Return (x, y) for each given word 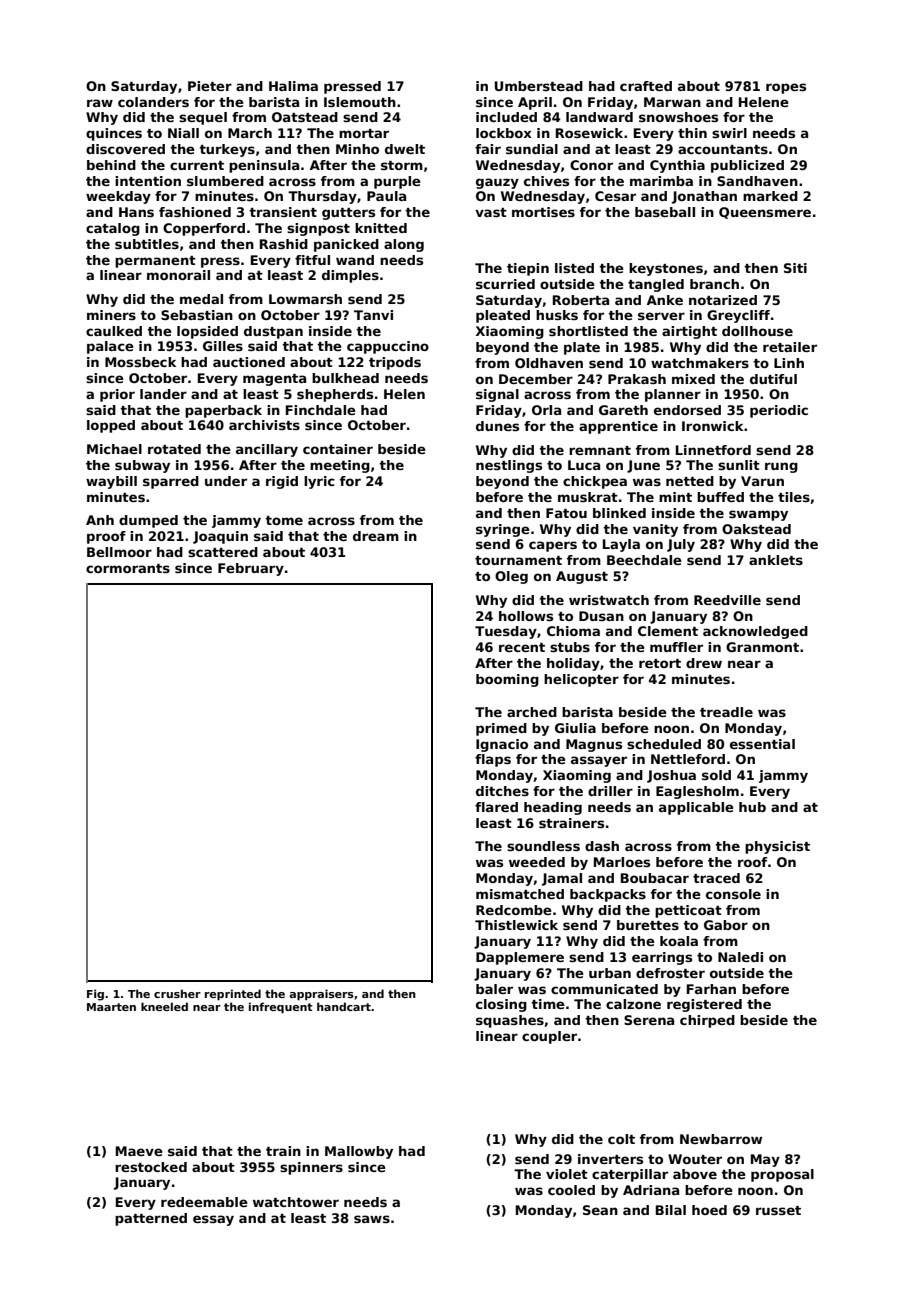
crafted (646, 86)
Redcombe (514, 910)
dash (602, 846)
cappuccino (388, 347)
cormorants (128, 568)
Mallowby (359, 1152)
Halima (293, 86)
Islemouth (360, 102)
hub (752, 807)
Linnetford (713, 450)
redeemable (204, 1202)
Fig (95, 995)
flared (496, 807)
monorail (178, 275)
